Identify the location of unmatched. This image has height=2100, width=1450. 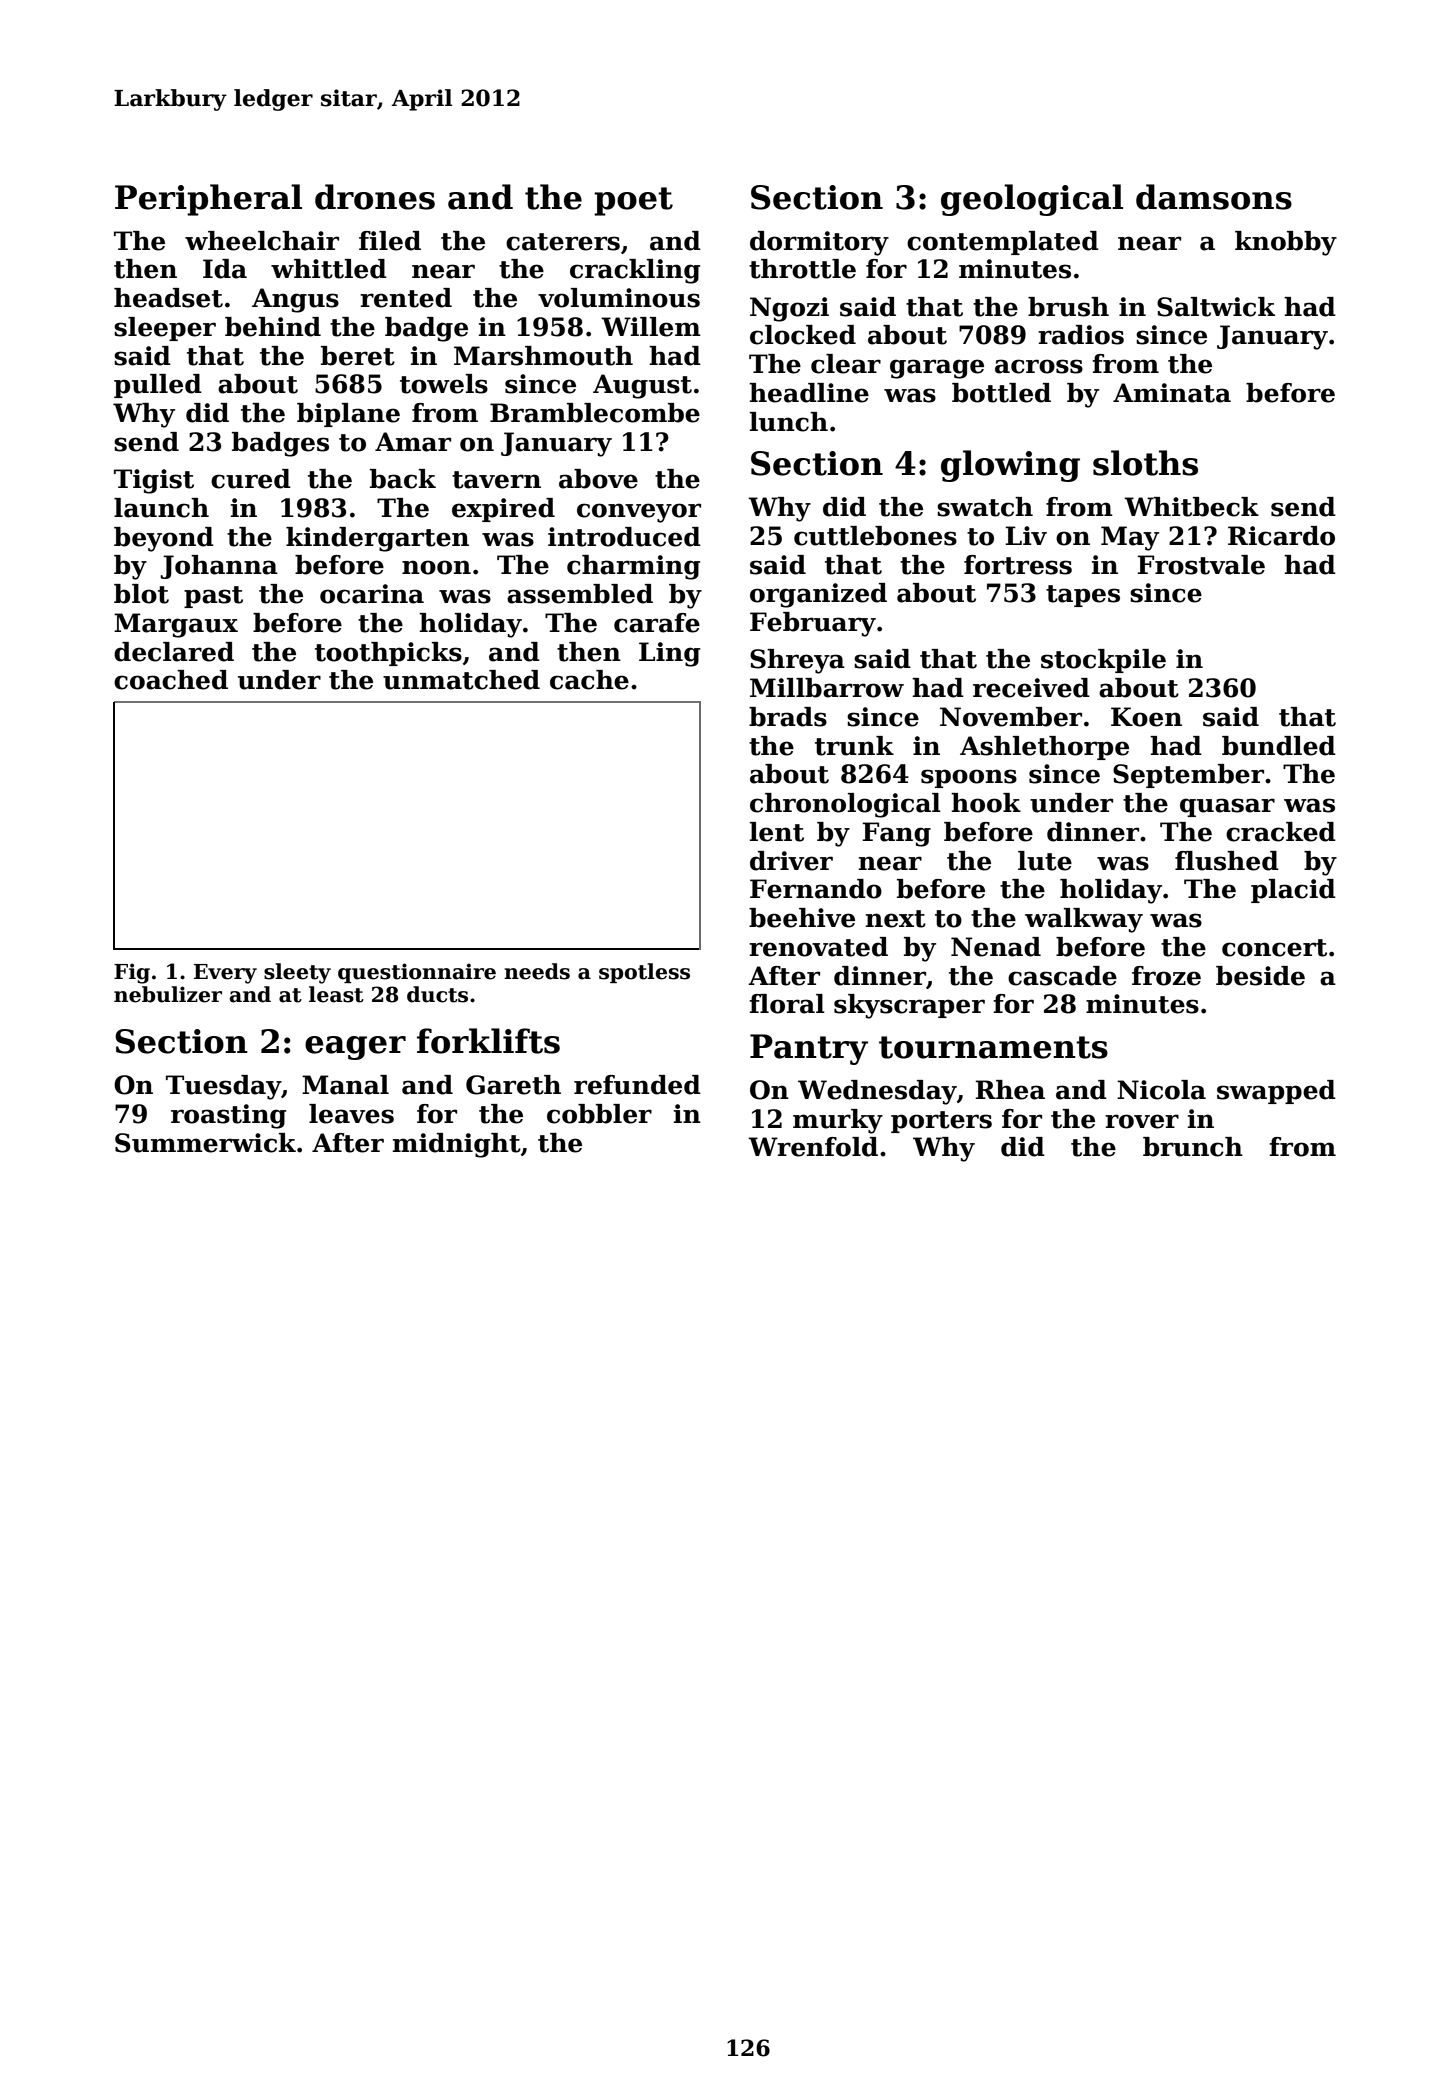
(461, 680).
